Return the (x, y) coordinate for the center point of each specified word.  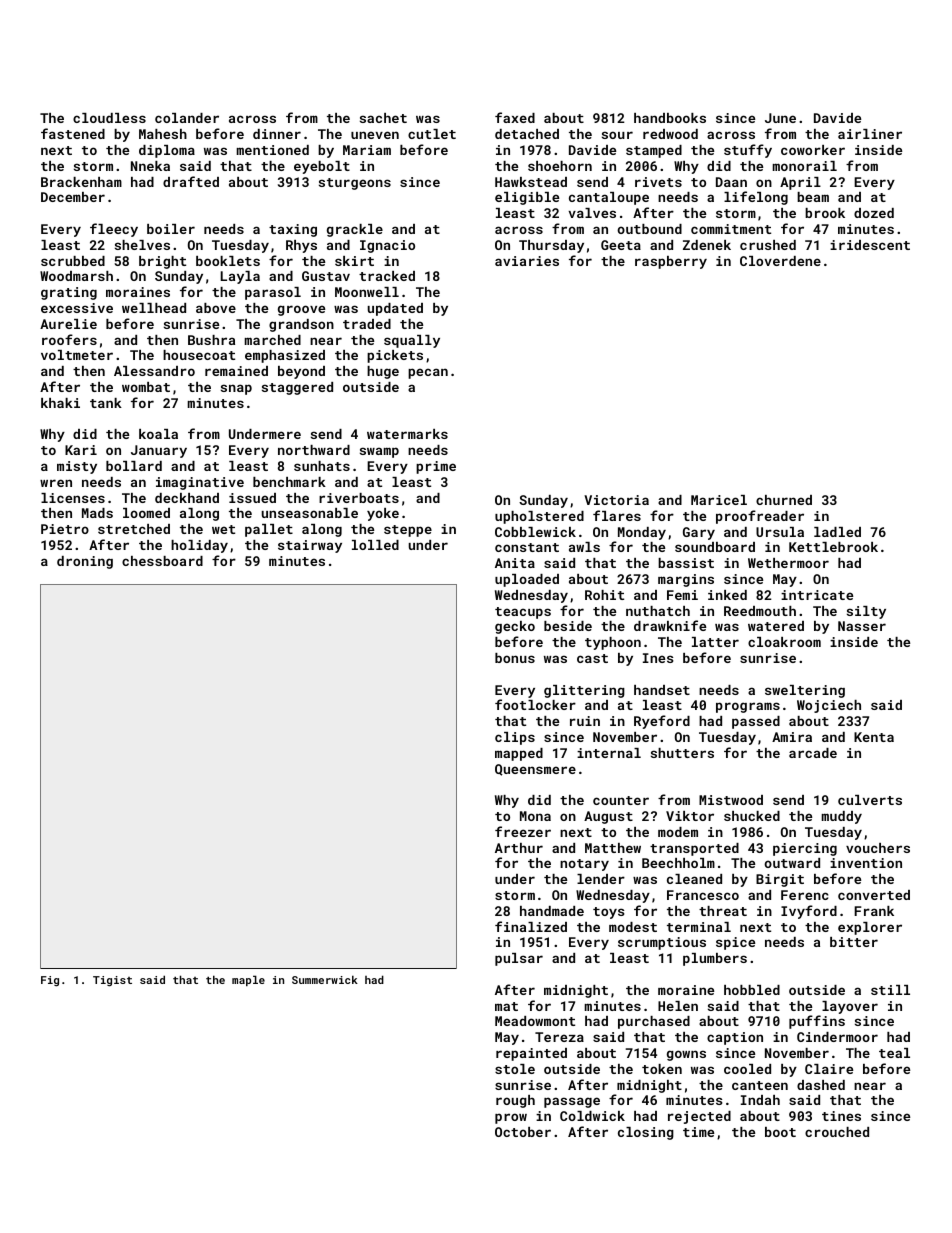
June (780, 118)
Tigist (112, 981)
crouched (837, 1132)
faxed (515, 117)
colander (187, 118)
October (523, 1132)
